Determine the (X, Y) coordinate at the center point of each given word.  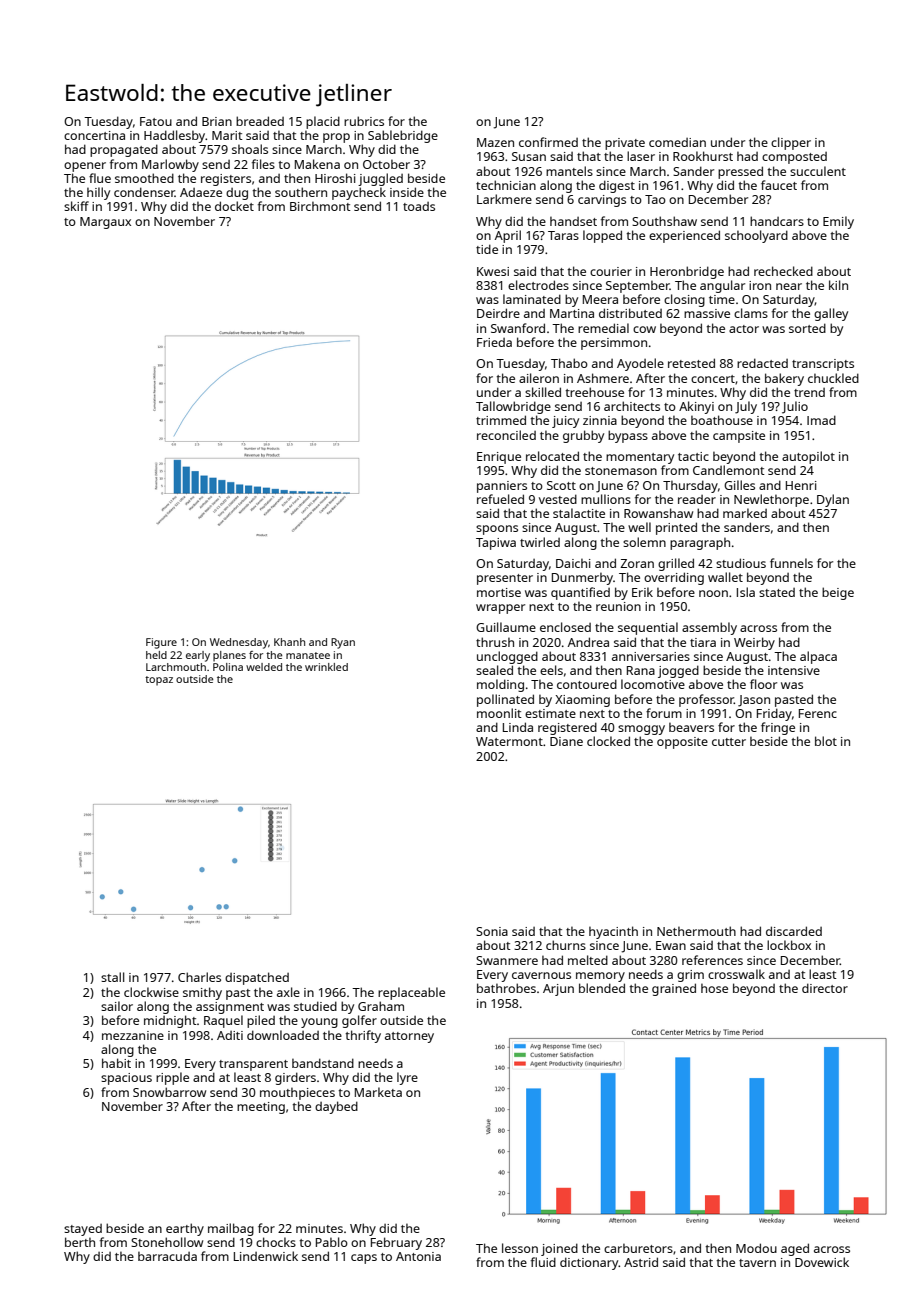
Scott (561, 485)
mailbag (231, 1229)
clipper (791, 143)
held (156, 655)
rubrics (364, 121)
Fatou (156, 121)
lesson (520, 1248)
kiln (838, 285)
